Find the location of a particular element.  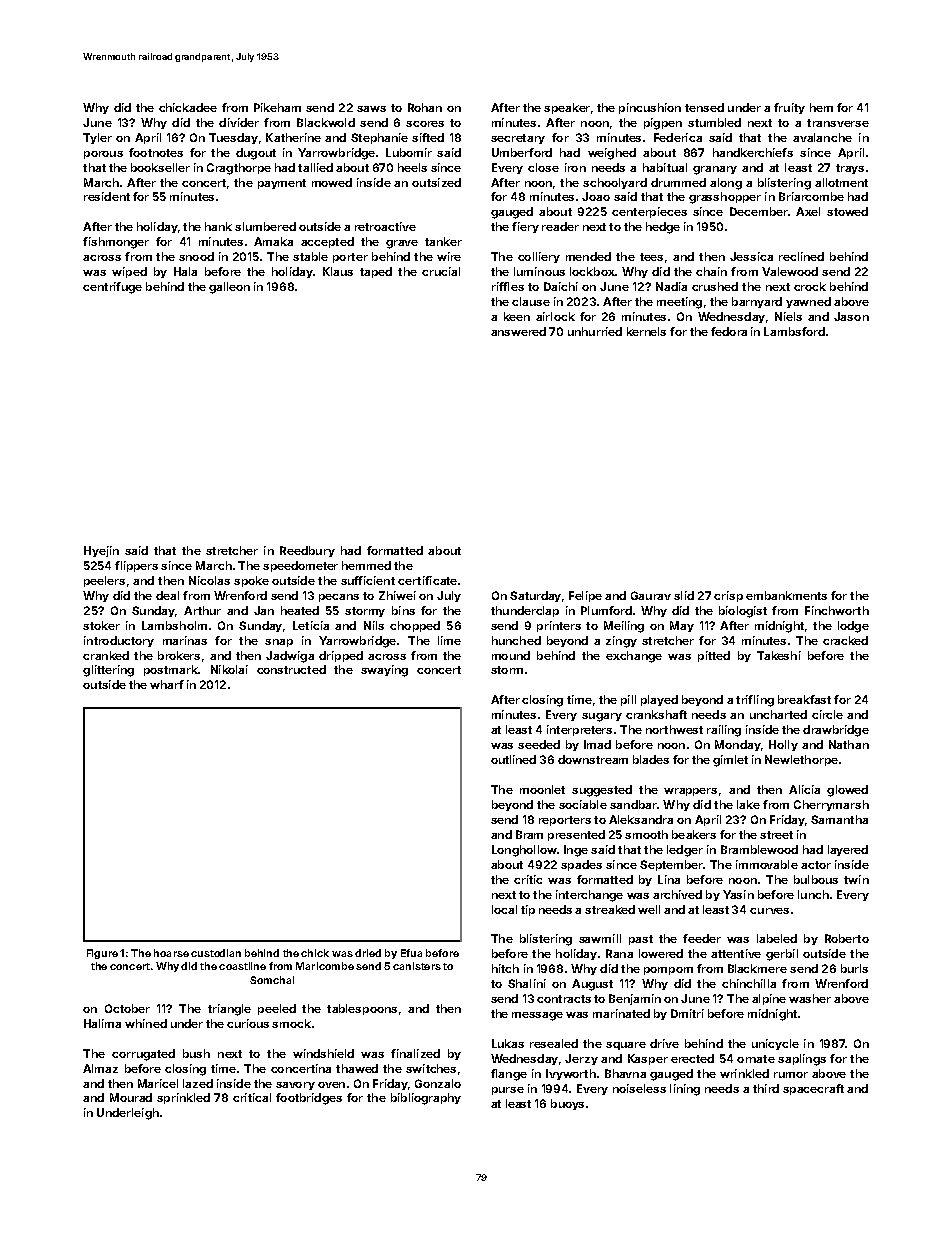

dugout is located at coordinates (256, 154).
